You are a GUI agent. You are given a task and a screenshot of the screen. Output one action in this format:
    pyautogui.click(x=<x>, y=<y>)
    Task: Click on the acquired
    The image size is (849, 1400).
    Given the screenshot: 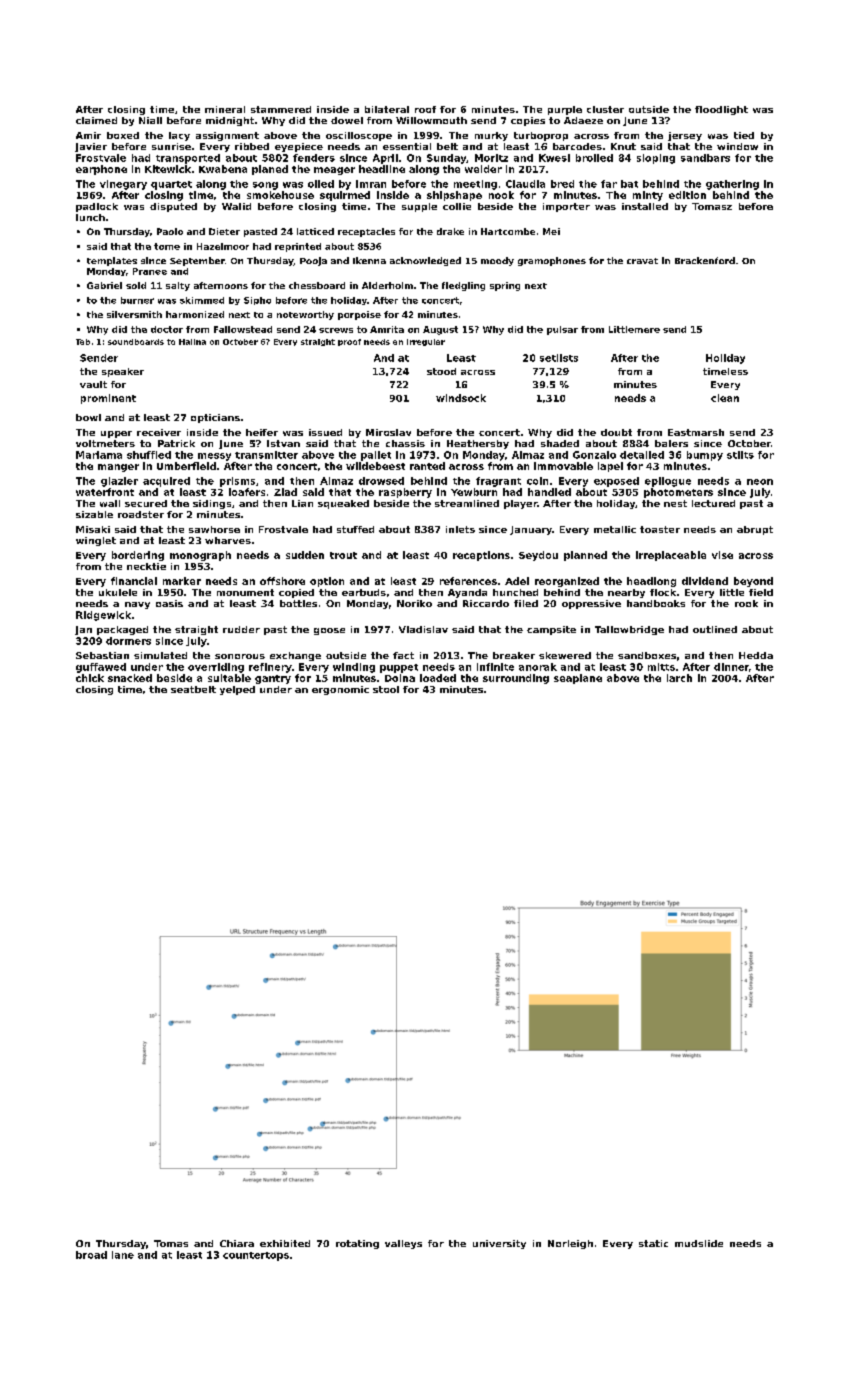 What is the action you would take?
    pyautogui.click(x=166, y=482)
